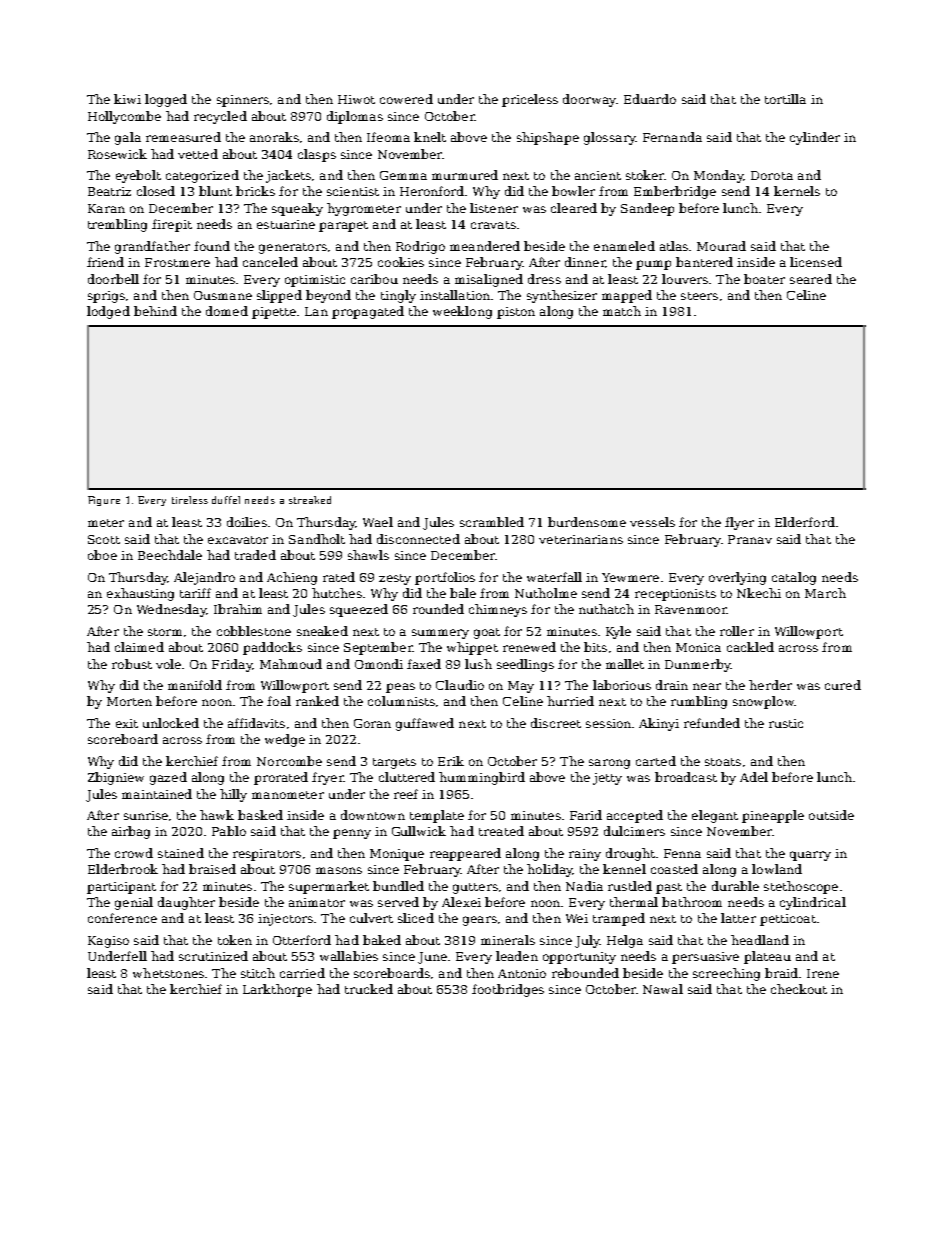 The image size is (952, 1233). Describe the element at coordinates (548, 138) in the document. I see `shipshape` at that location.
